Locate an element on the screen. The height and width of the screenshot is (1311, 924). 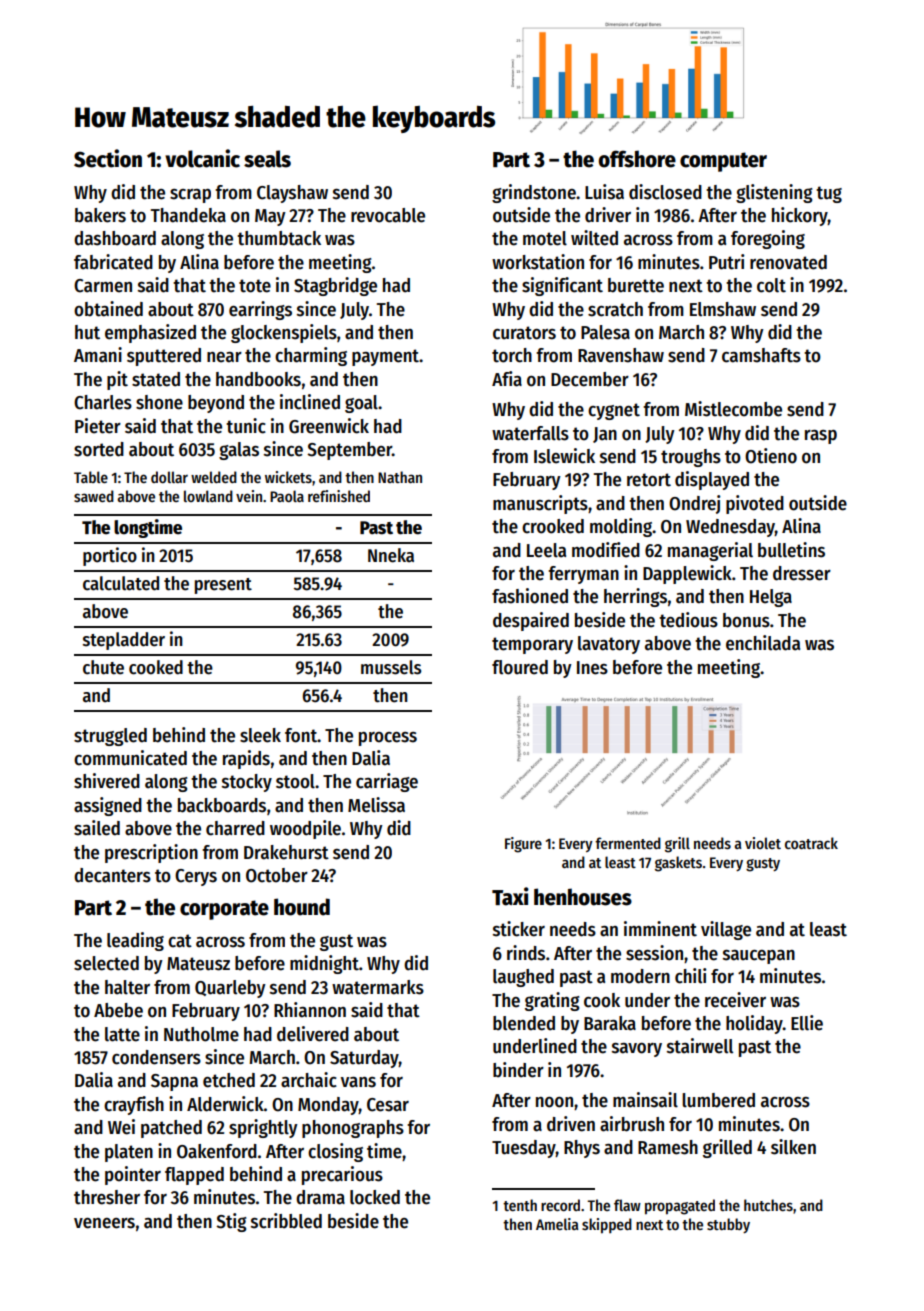
selected is located at coordinates (106, 963).
